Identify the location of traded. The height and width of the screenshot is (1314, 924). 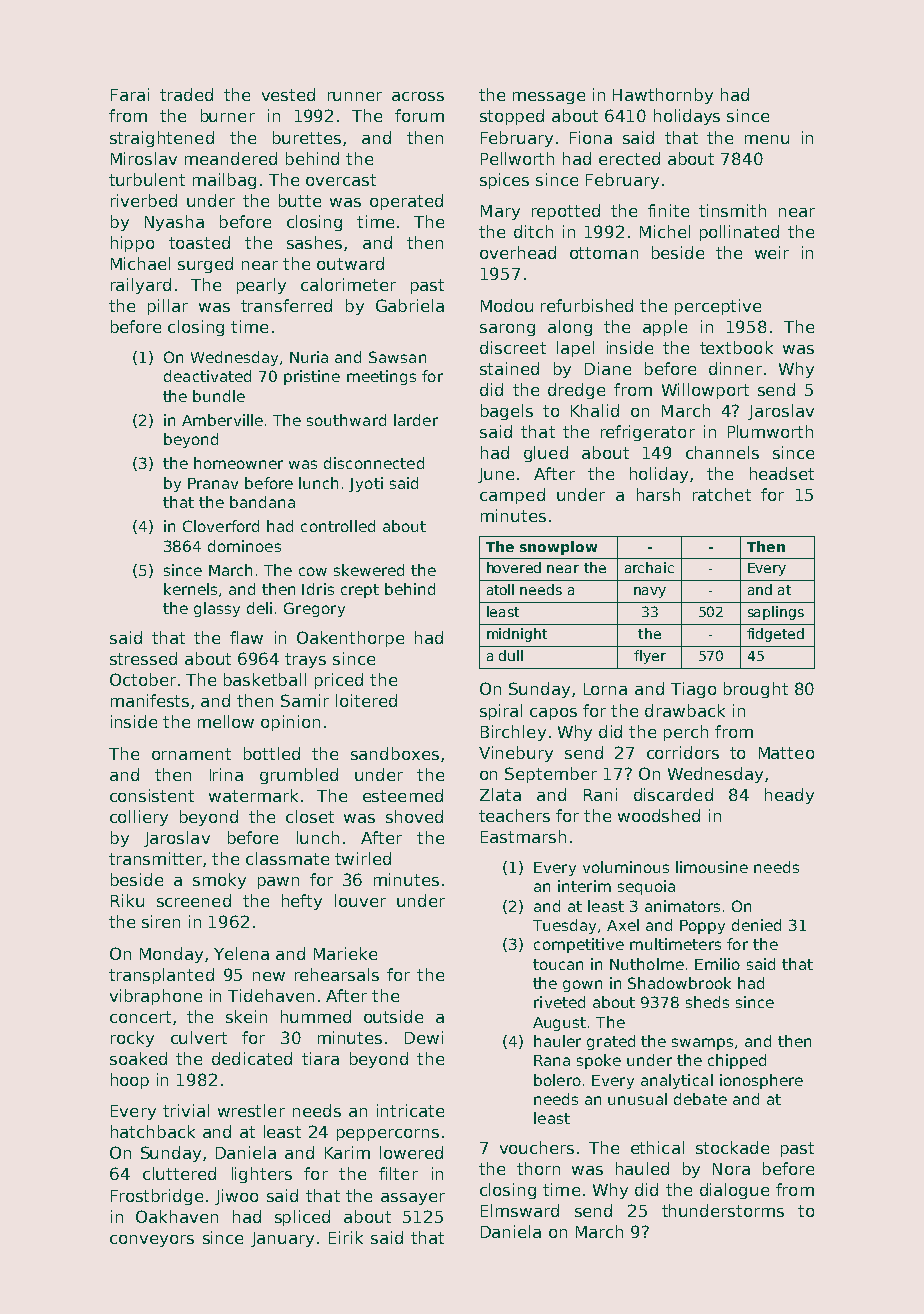
(186, 94).
